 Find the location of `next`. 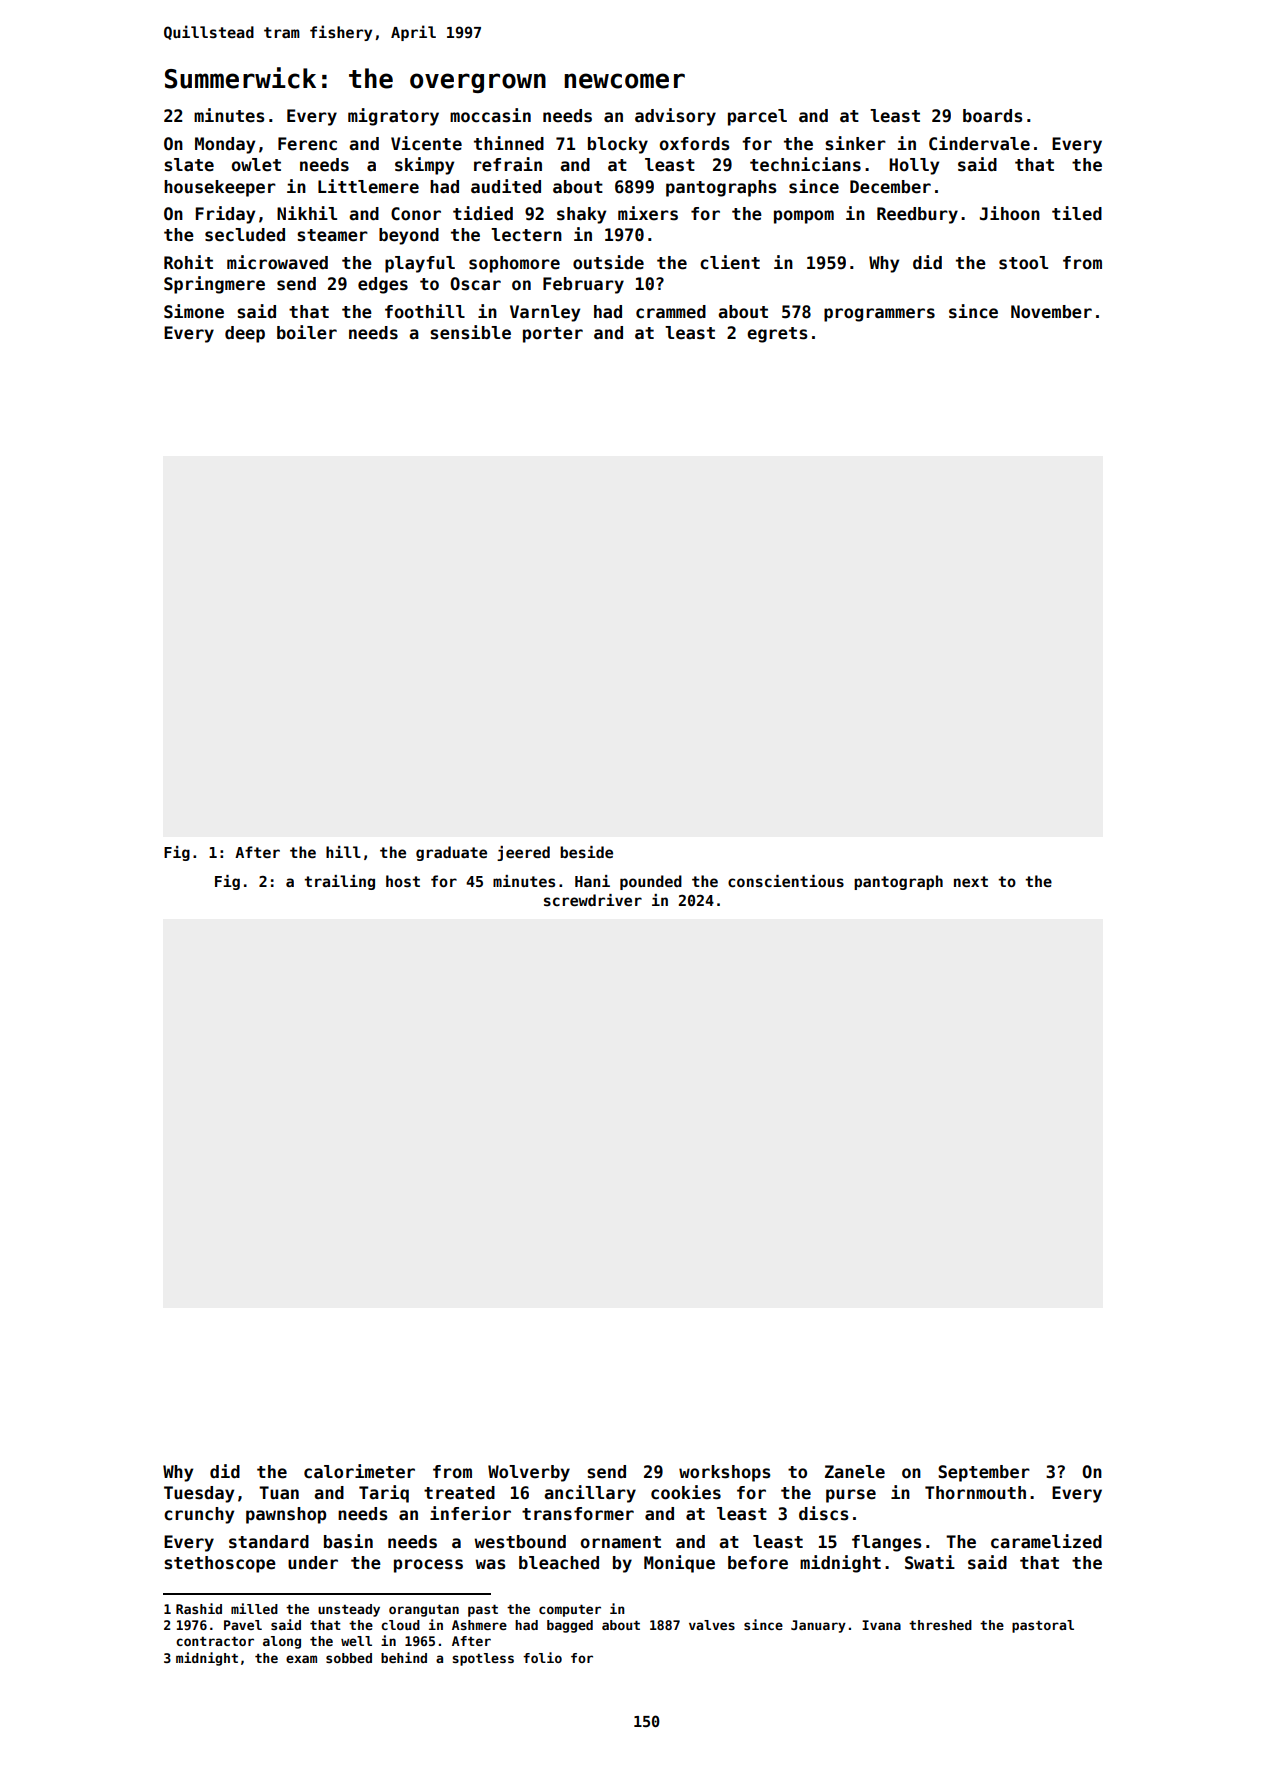

next is located at coordinates (971, 881).
